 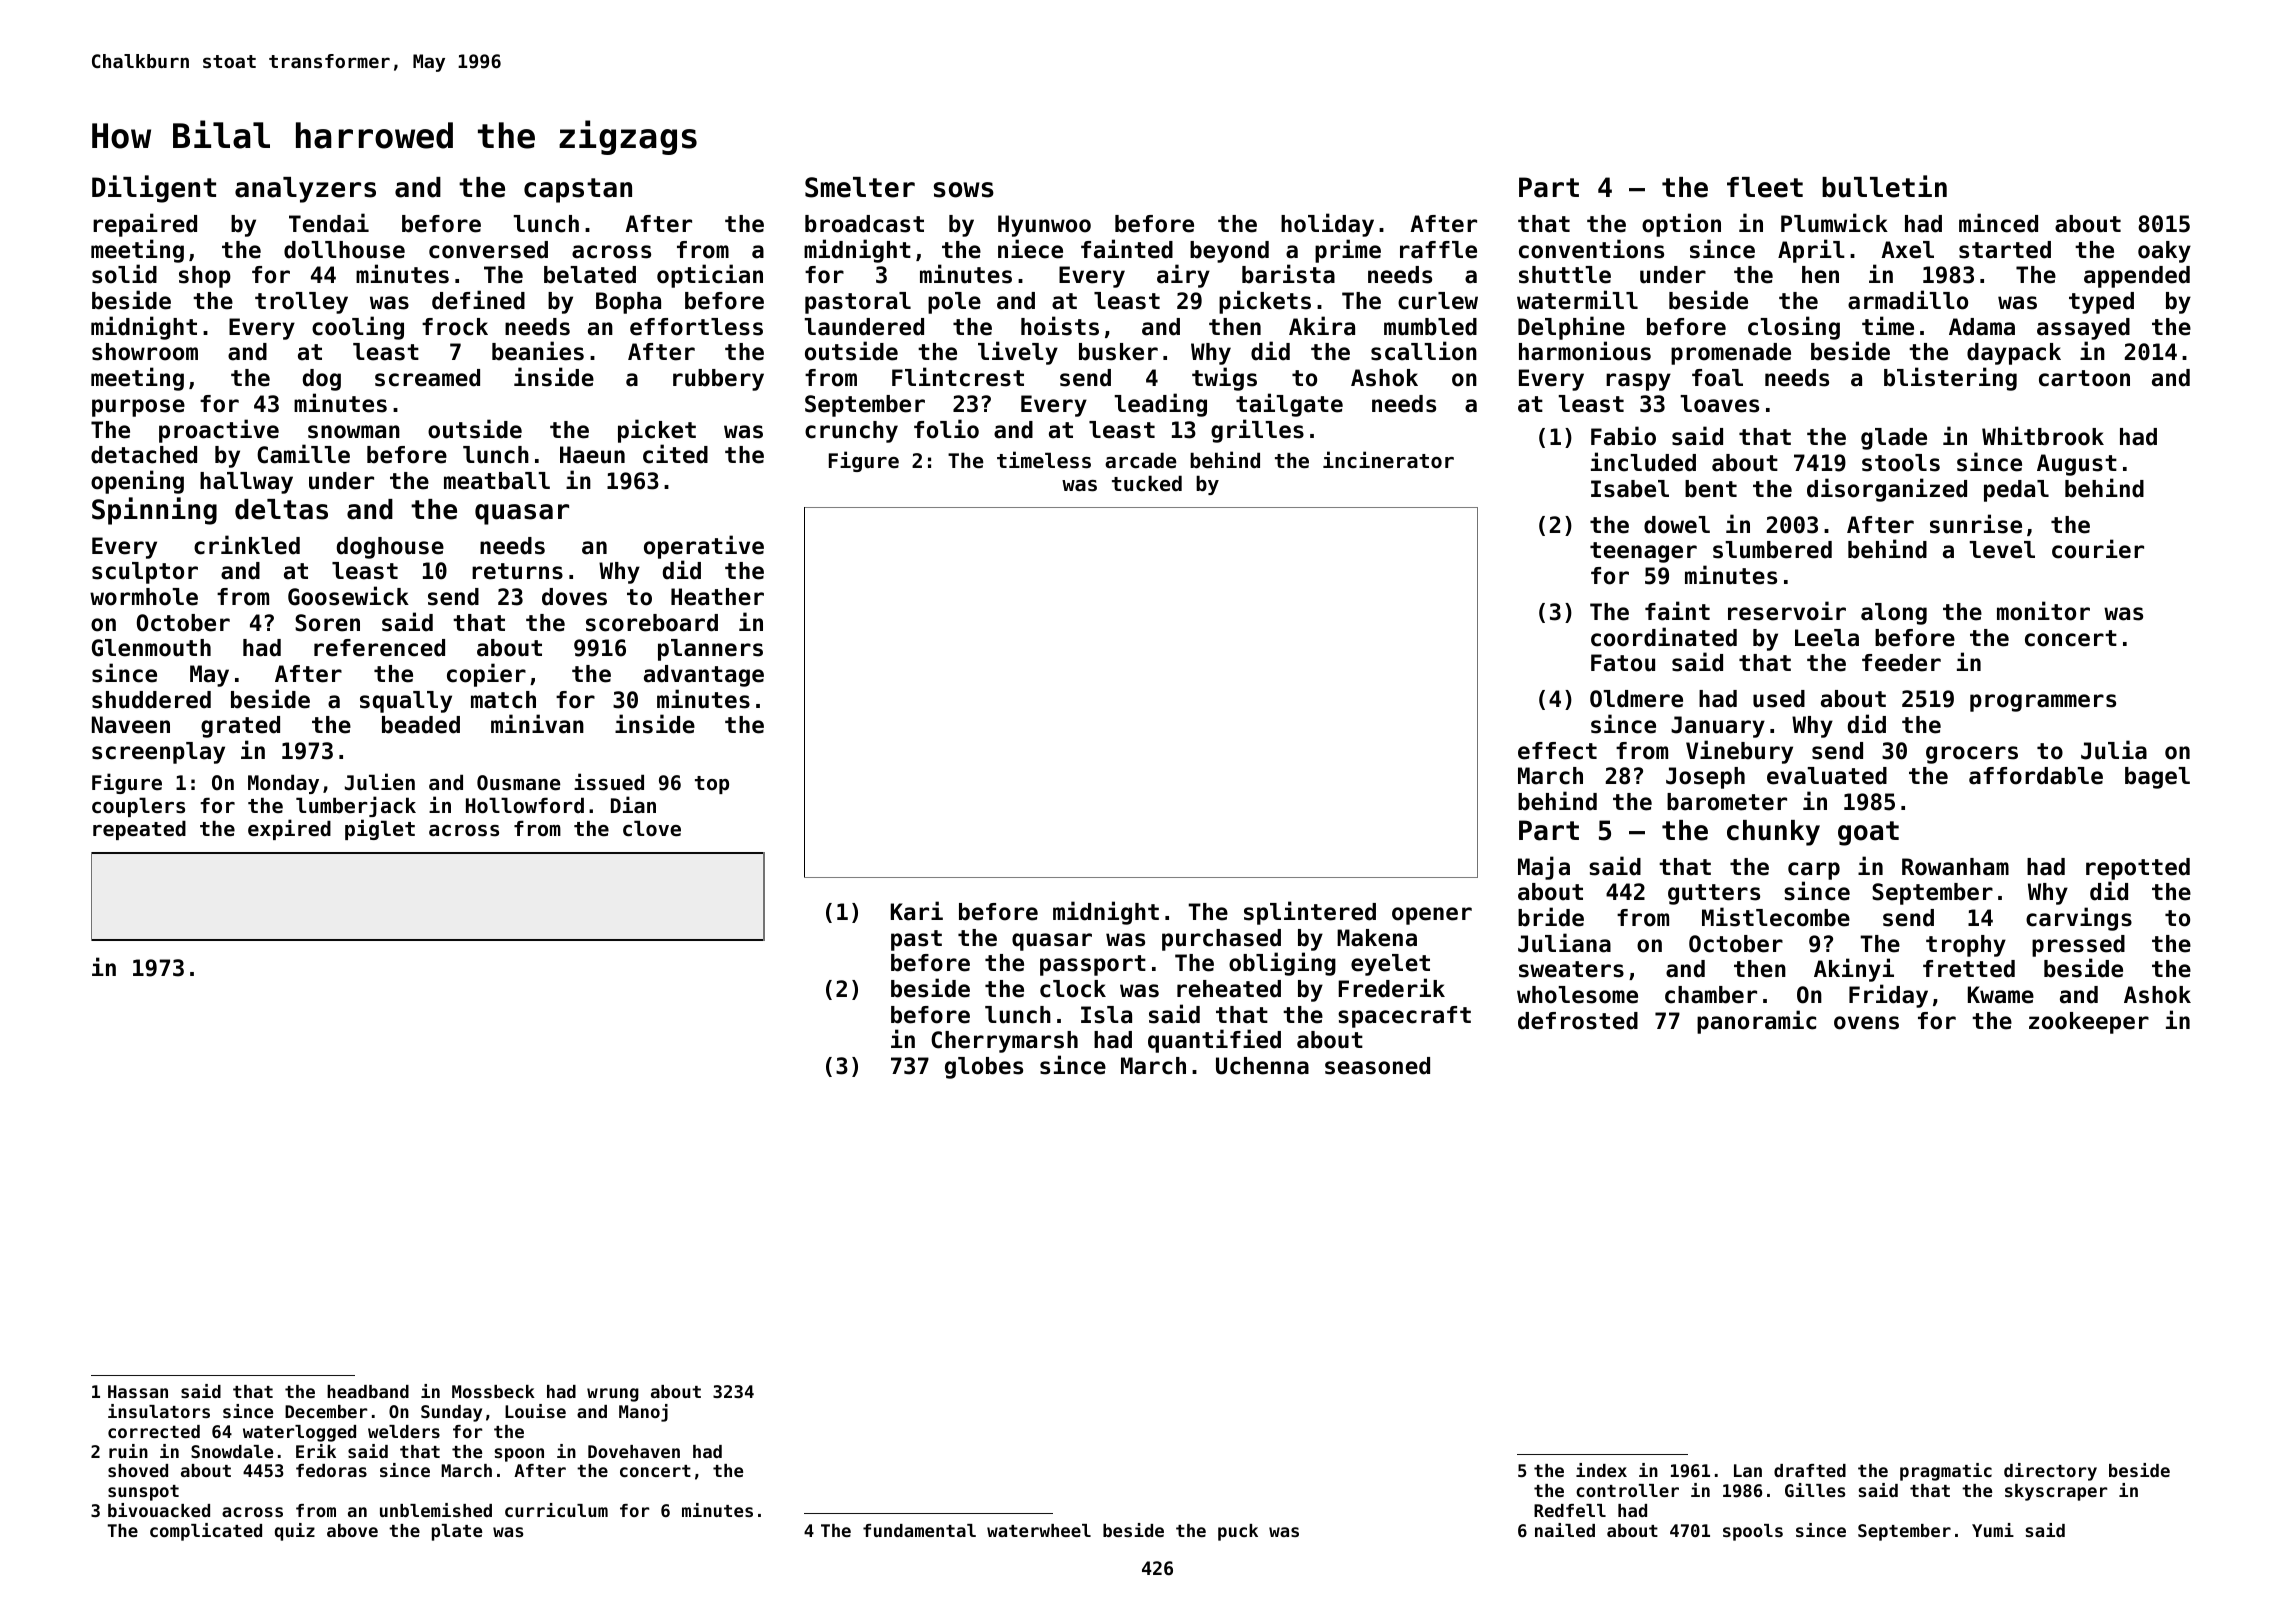 I want to click on controller, so click(x=1627, y=1490).
